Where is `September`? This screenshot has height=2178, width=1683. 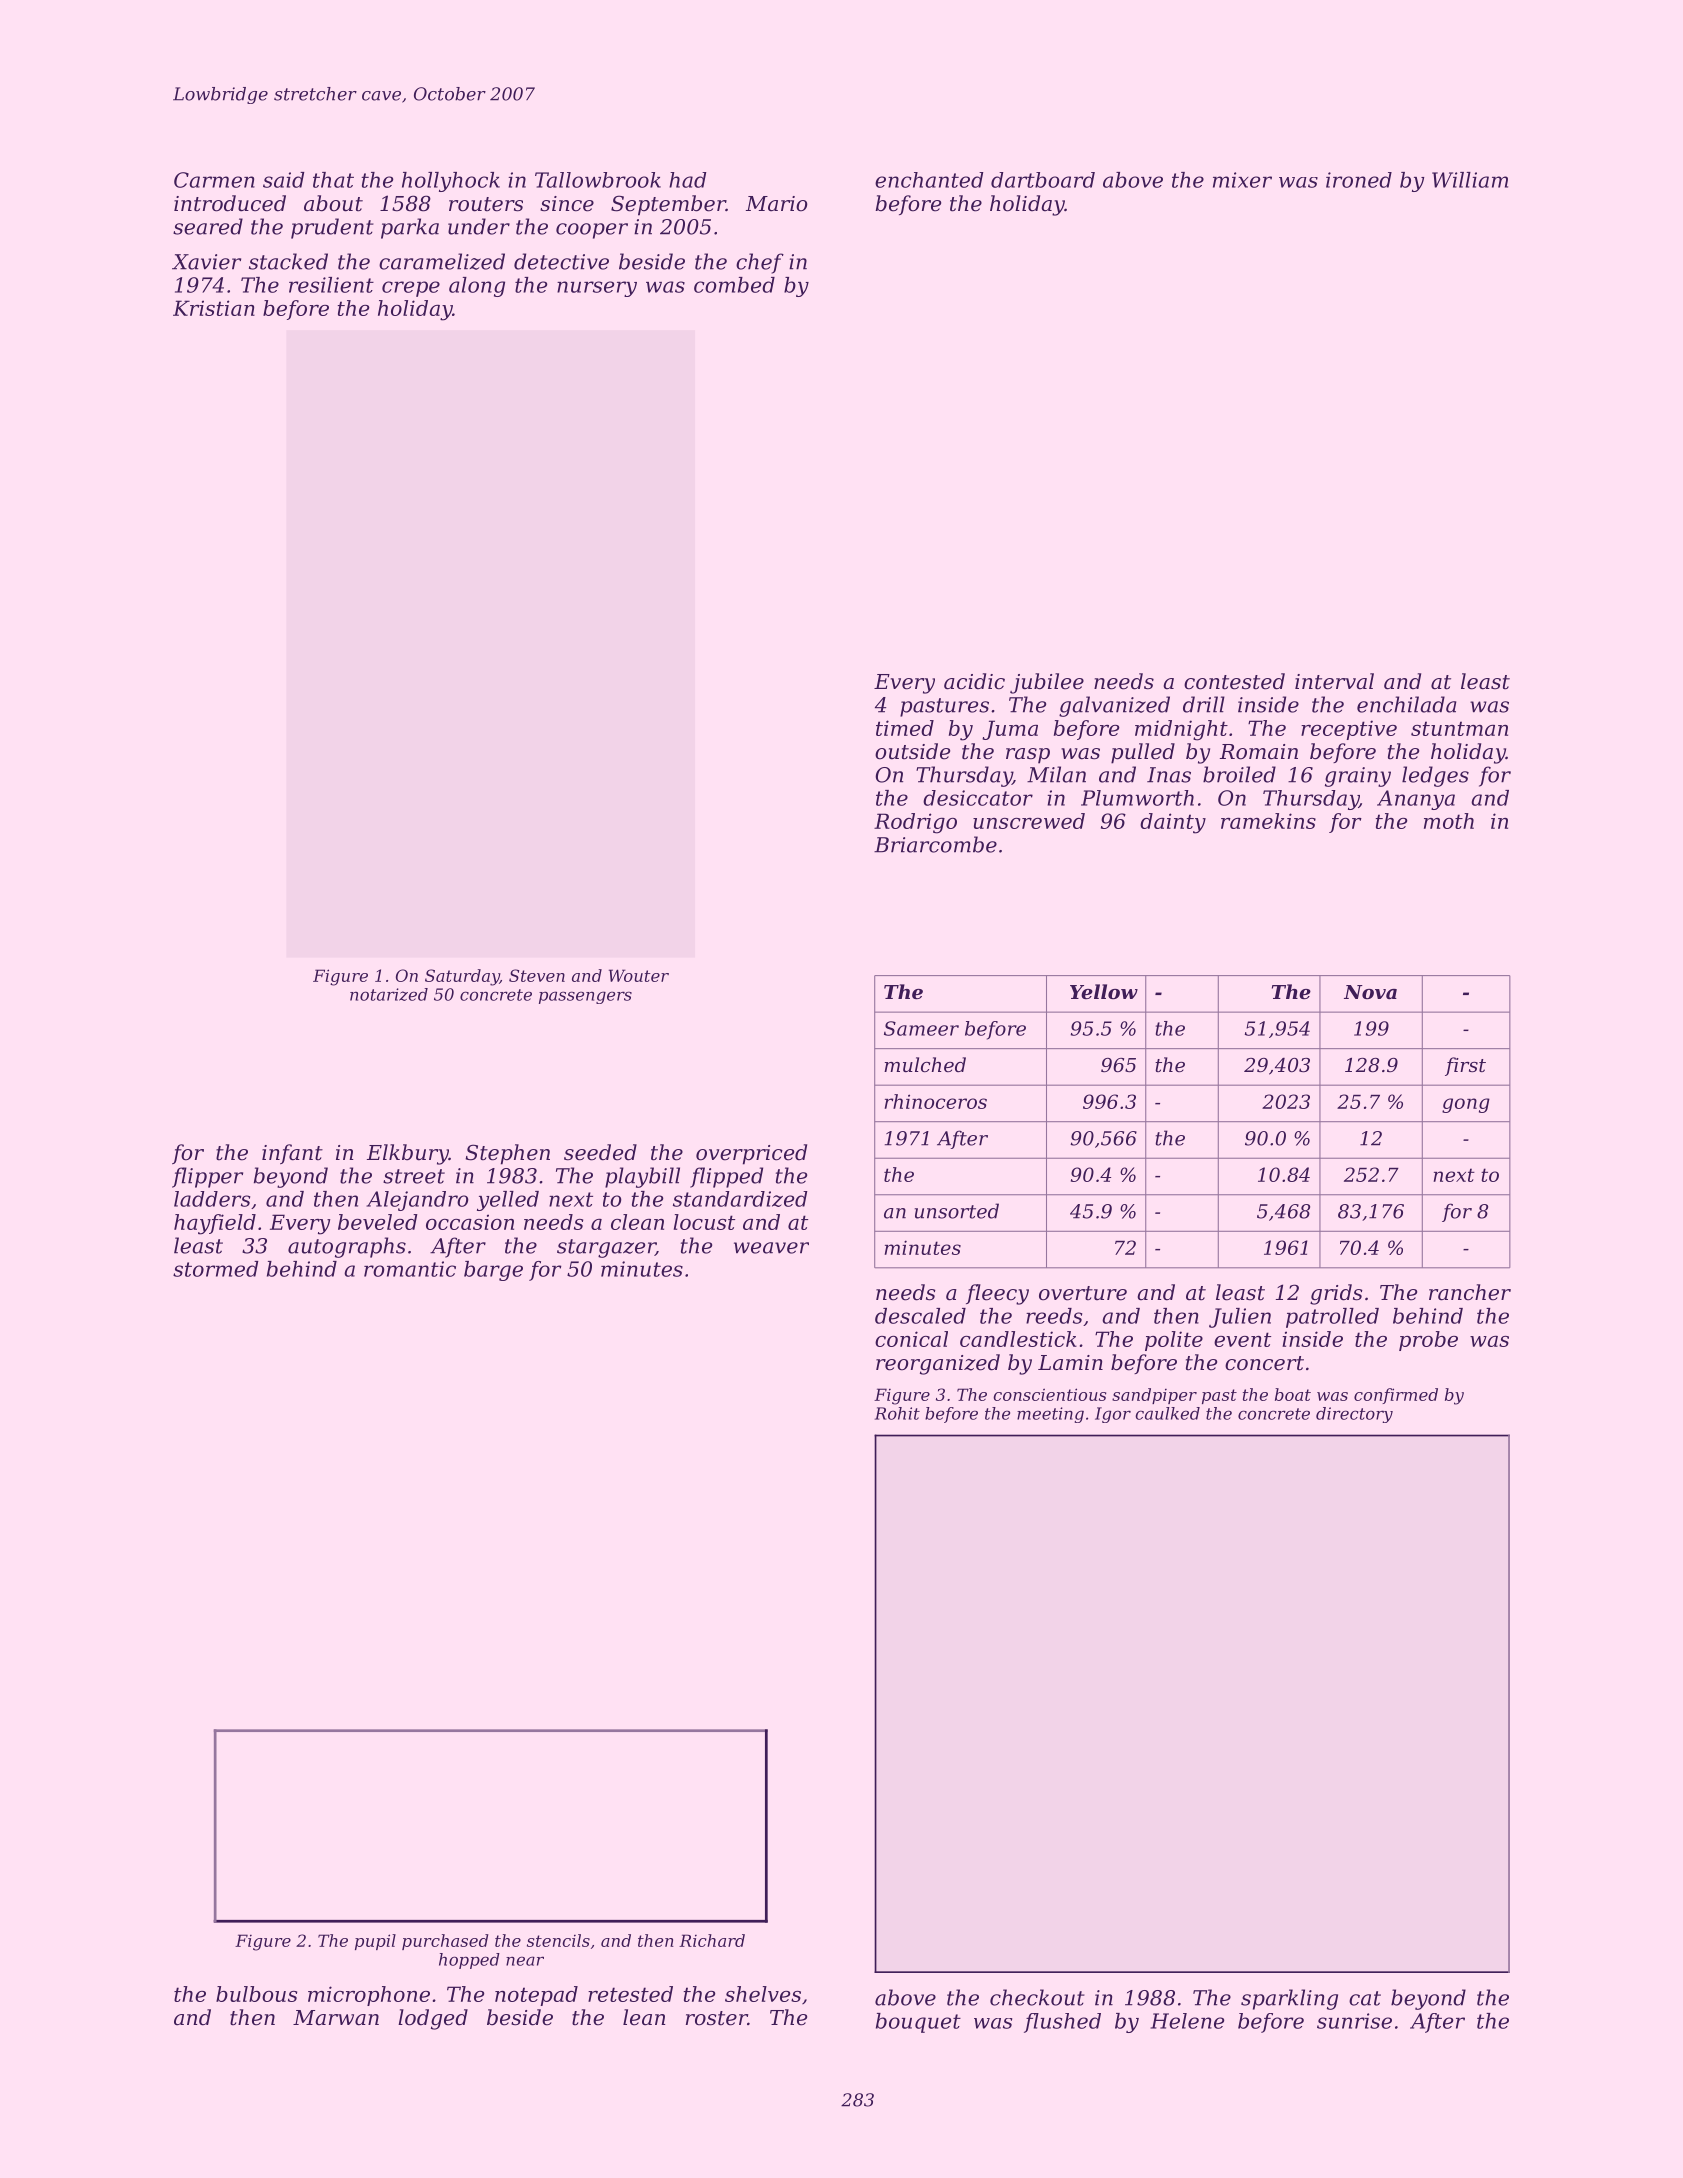 September is located at coordinates (668, 205).
